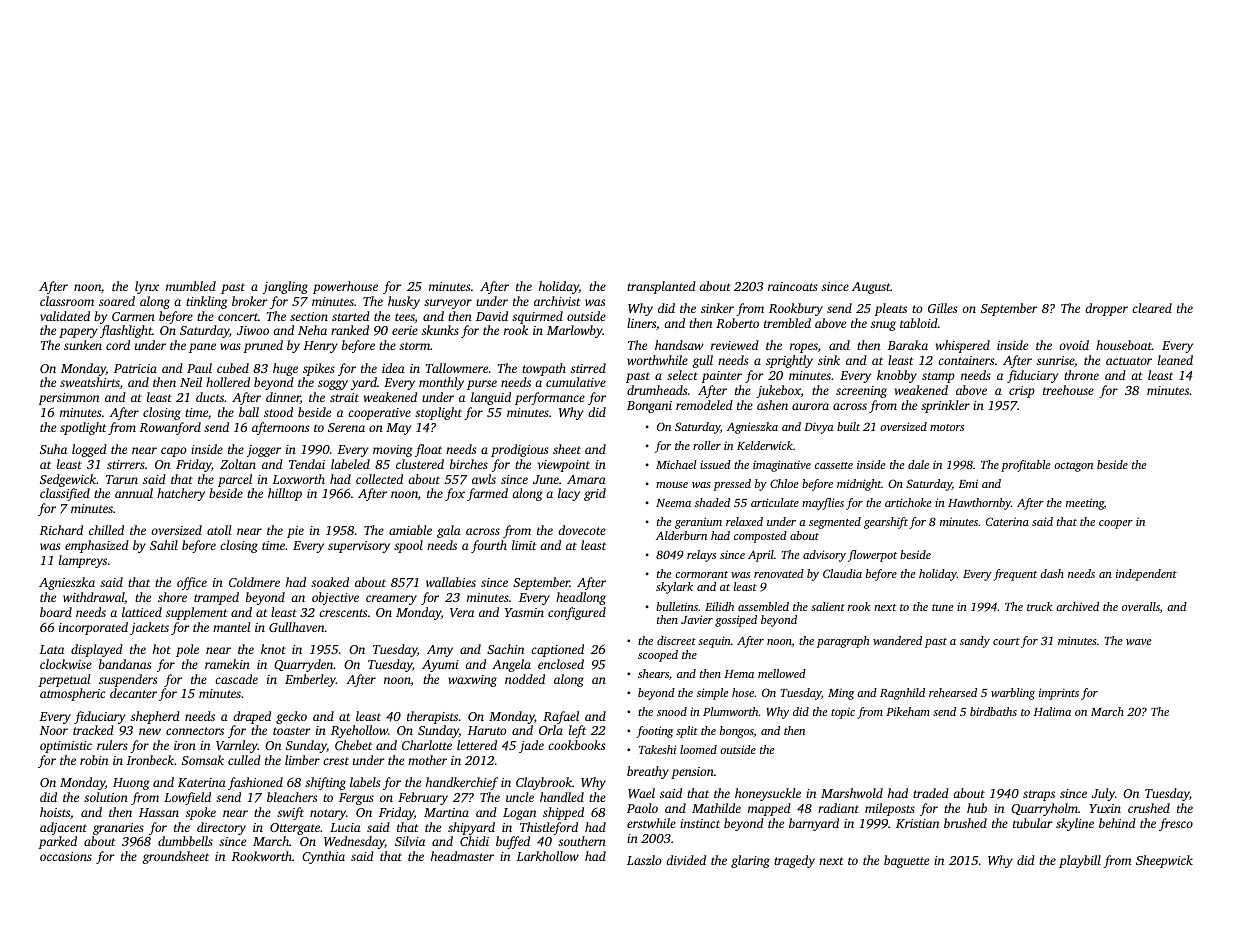  What do you see at coordinates (335, 598) in the page?
I see `objective` at bounding box center [335, 598].
